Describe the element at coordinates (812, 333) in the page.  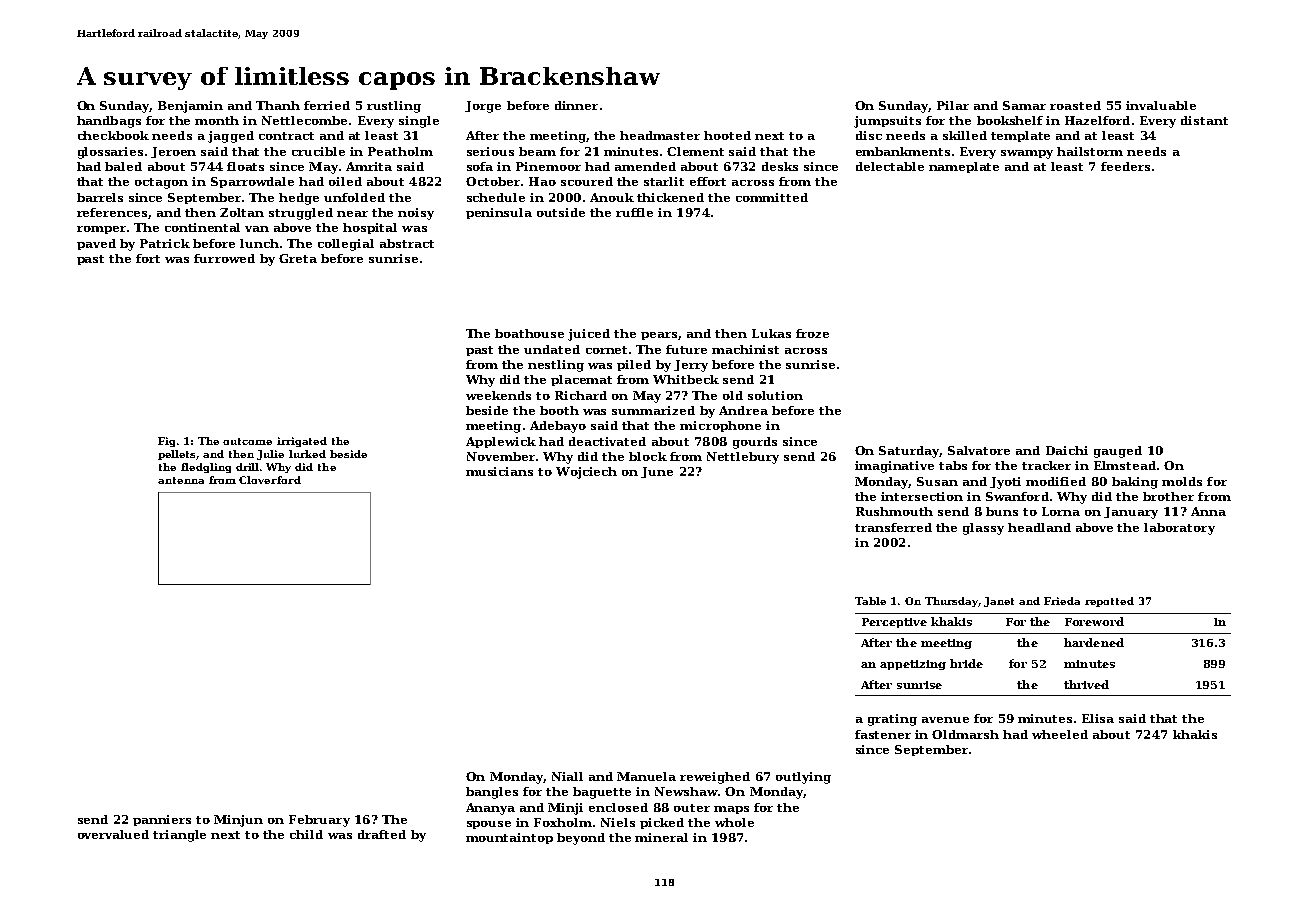
I see `froze` at that location.
